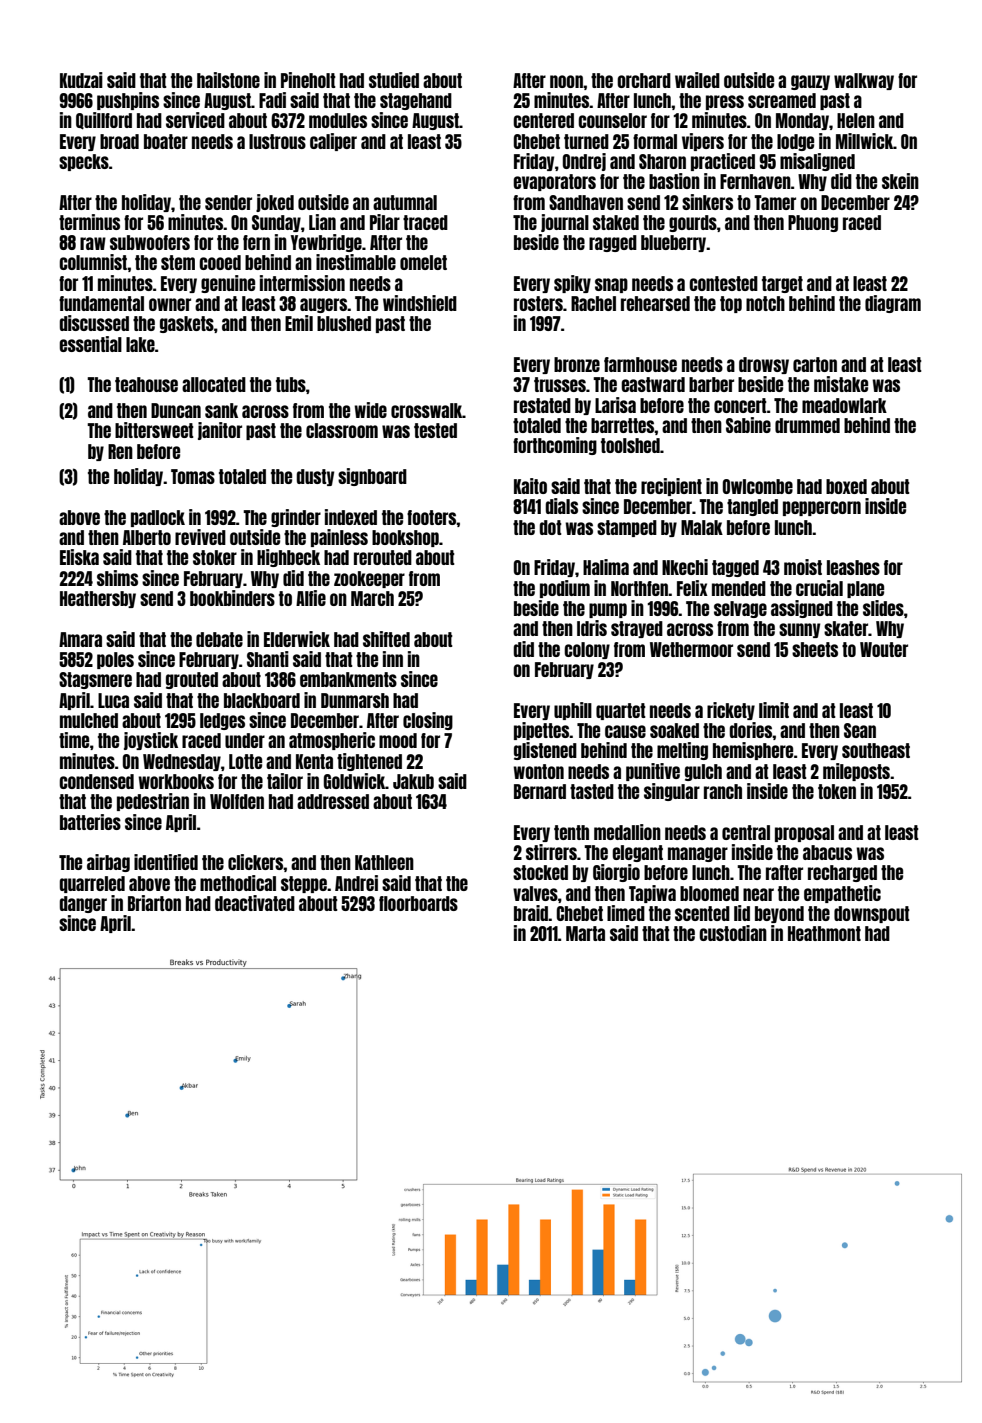  I want to click on deactivated, so click(255, 903).
